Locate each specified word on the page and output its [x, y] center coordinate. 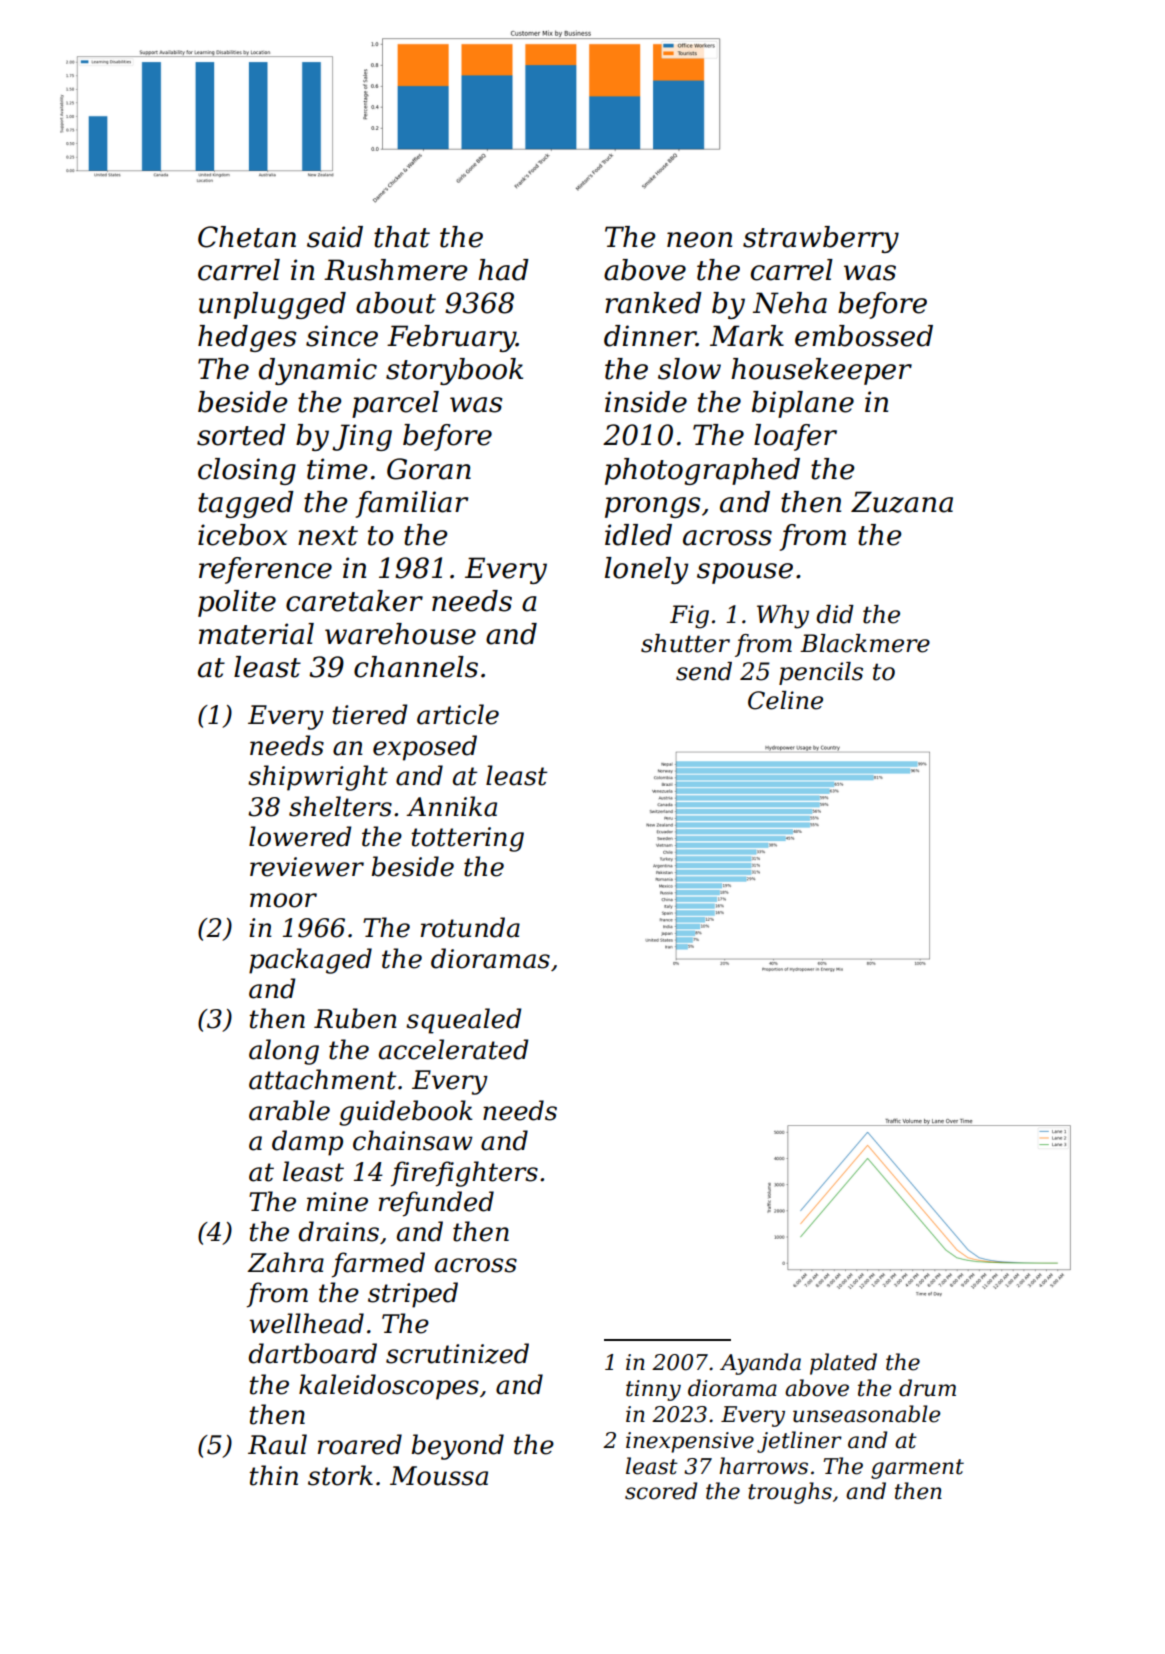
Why [783, 617]
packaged [310, 961]
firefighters [464, 1174]
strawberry [821, 239]
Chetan [247, 237]
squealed [463, 1021]
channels [416, 667]
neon [699, 240]
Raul [277, 1444]
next [328, 536]
